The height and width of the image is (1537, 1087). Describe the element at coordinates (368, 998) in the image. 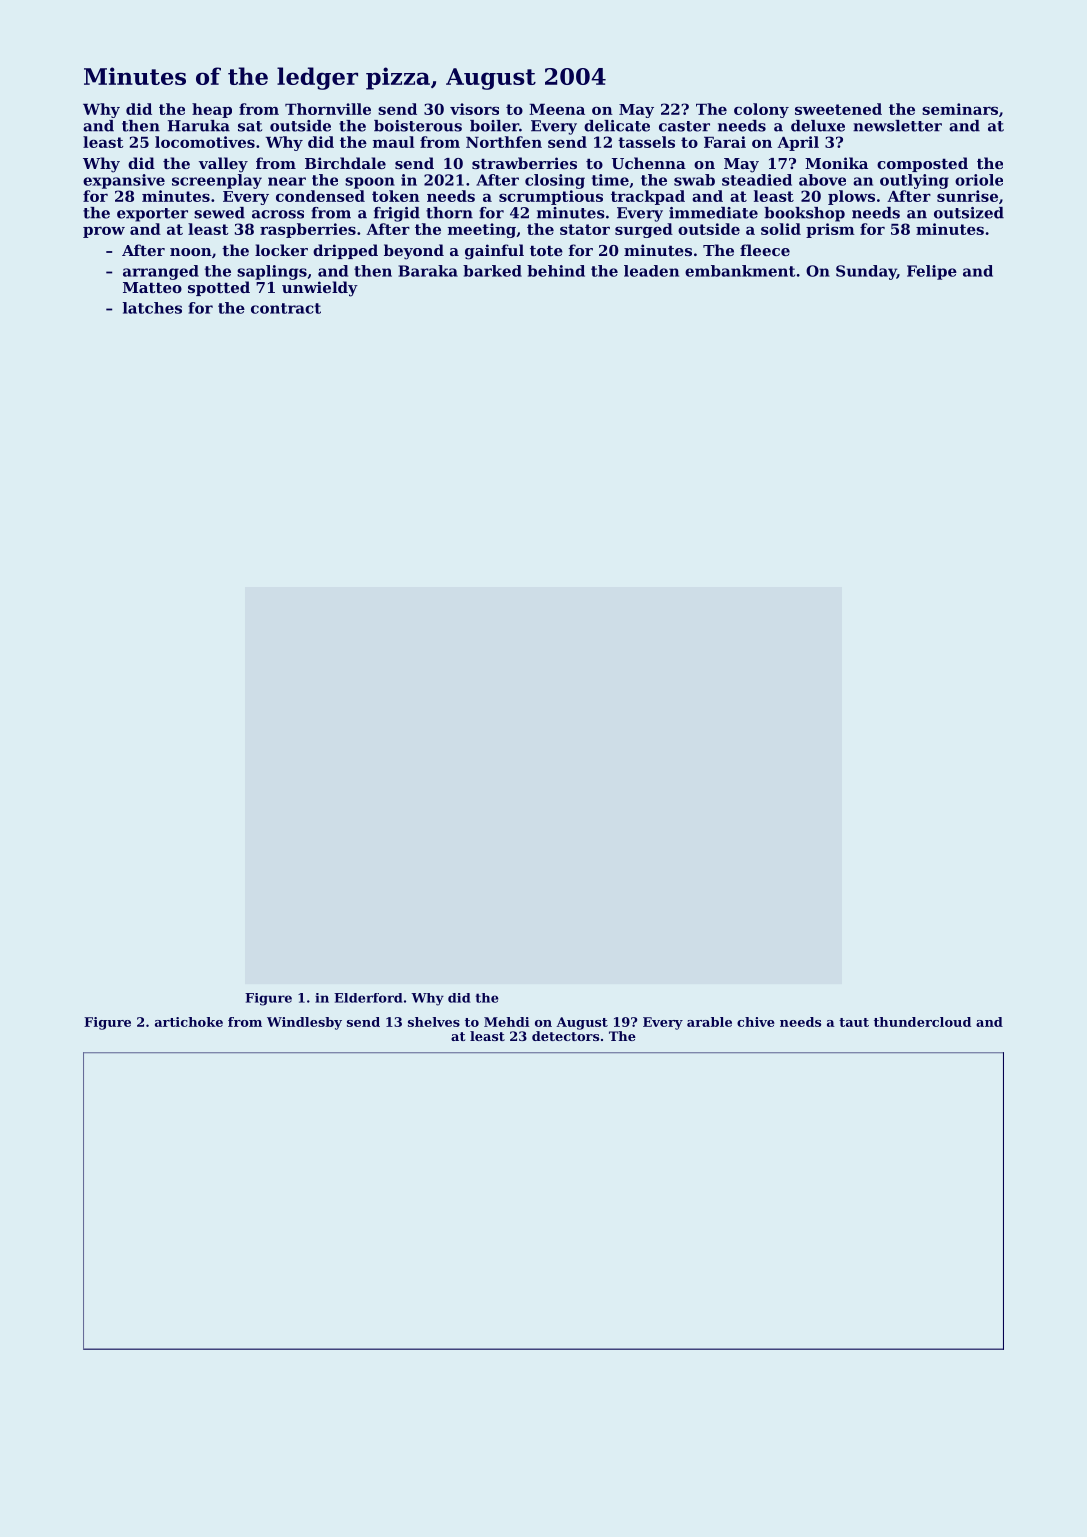

I see `Elderford` at that location.
